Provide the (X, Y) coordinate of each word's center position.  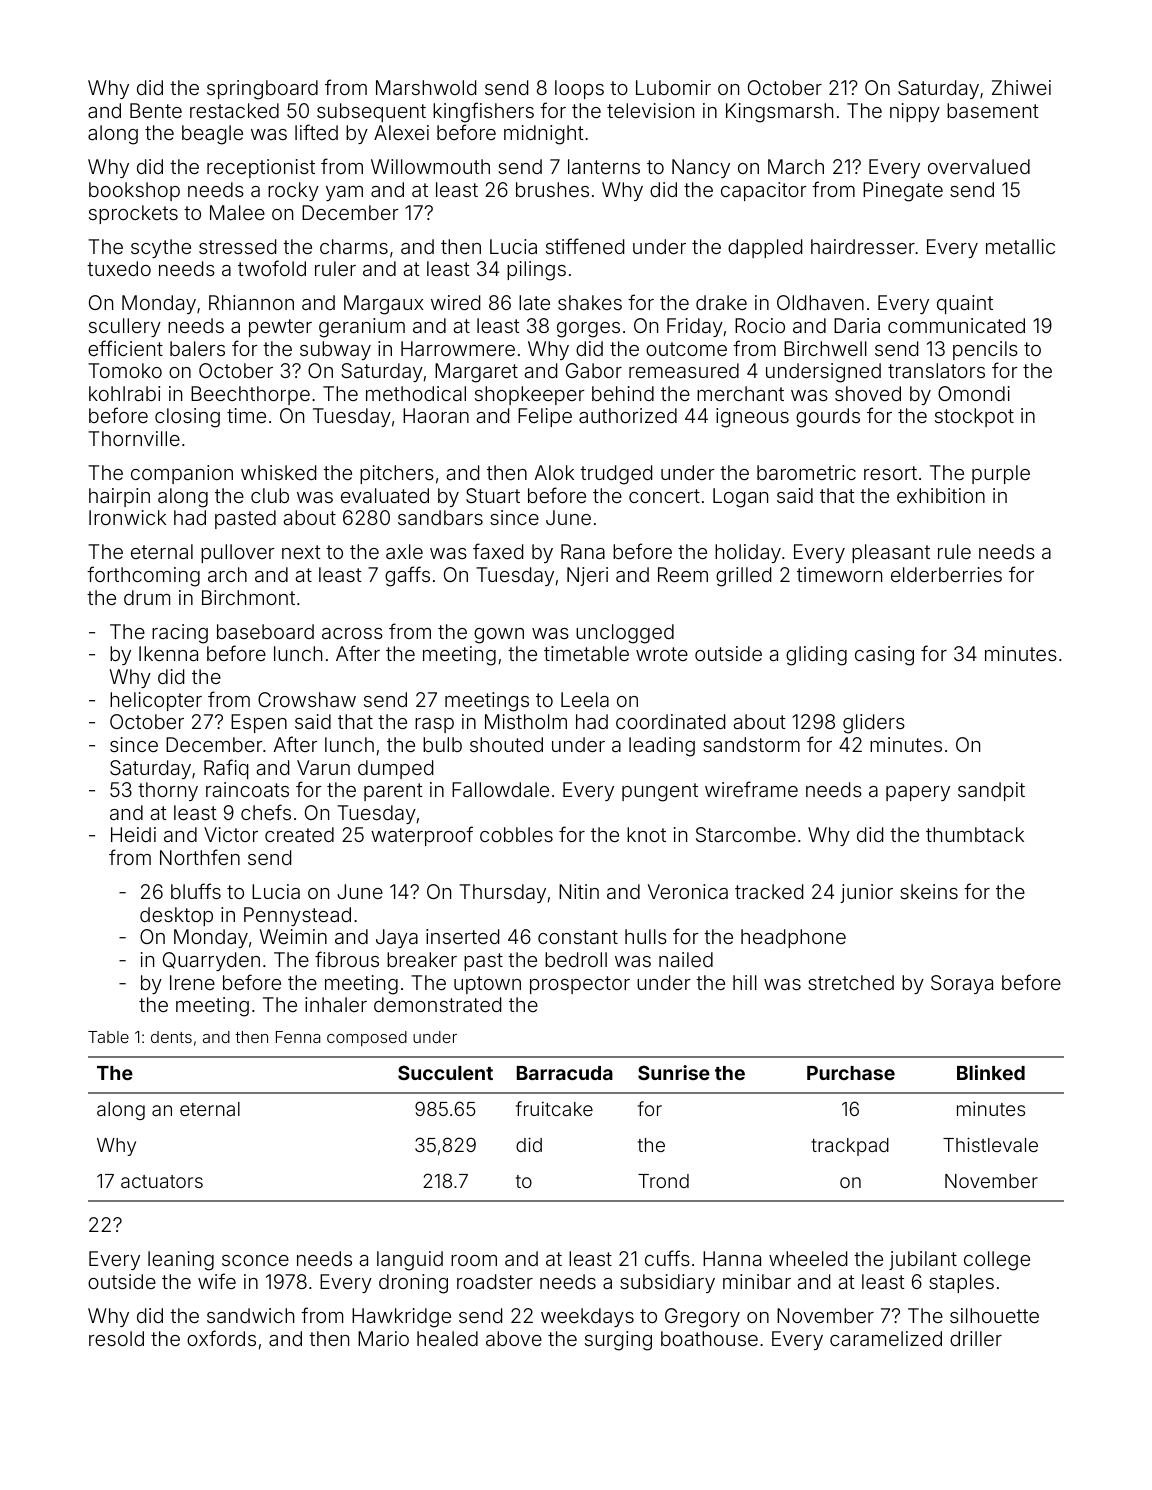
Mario (383, 1338)
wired (455, 302)
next (301, 552)
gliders (874, 724)
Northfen (200, 857)
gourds (828, 418)
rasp (434, 725)
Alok (554, 472)
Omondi (974, 393)
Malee (237, 212)
